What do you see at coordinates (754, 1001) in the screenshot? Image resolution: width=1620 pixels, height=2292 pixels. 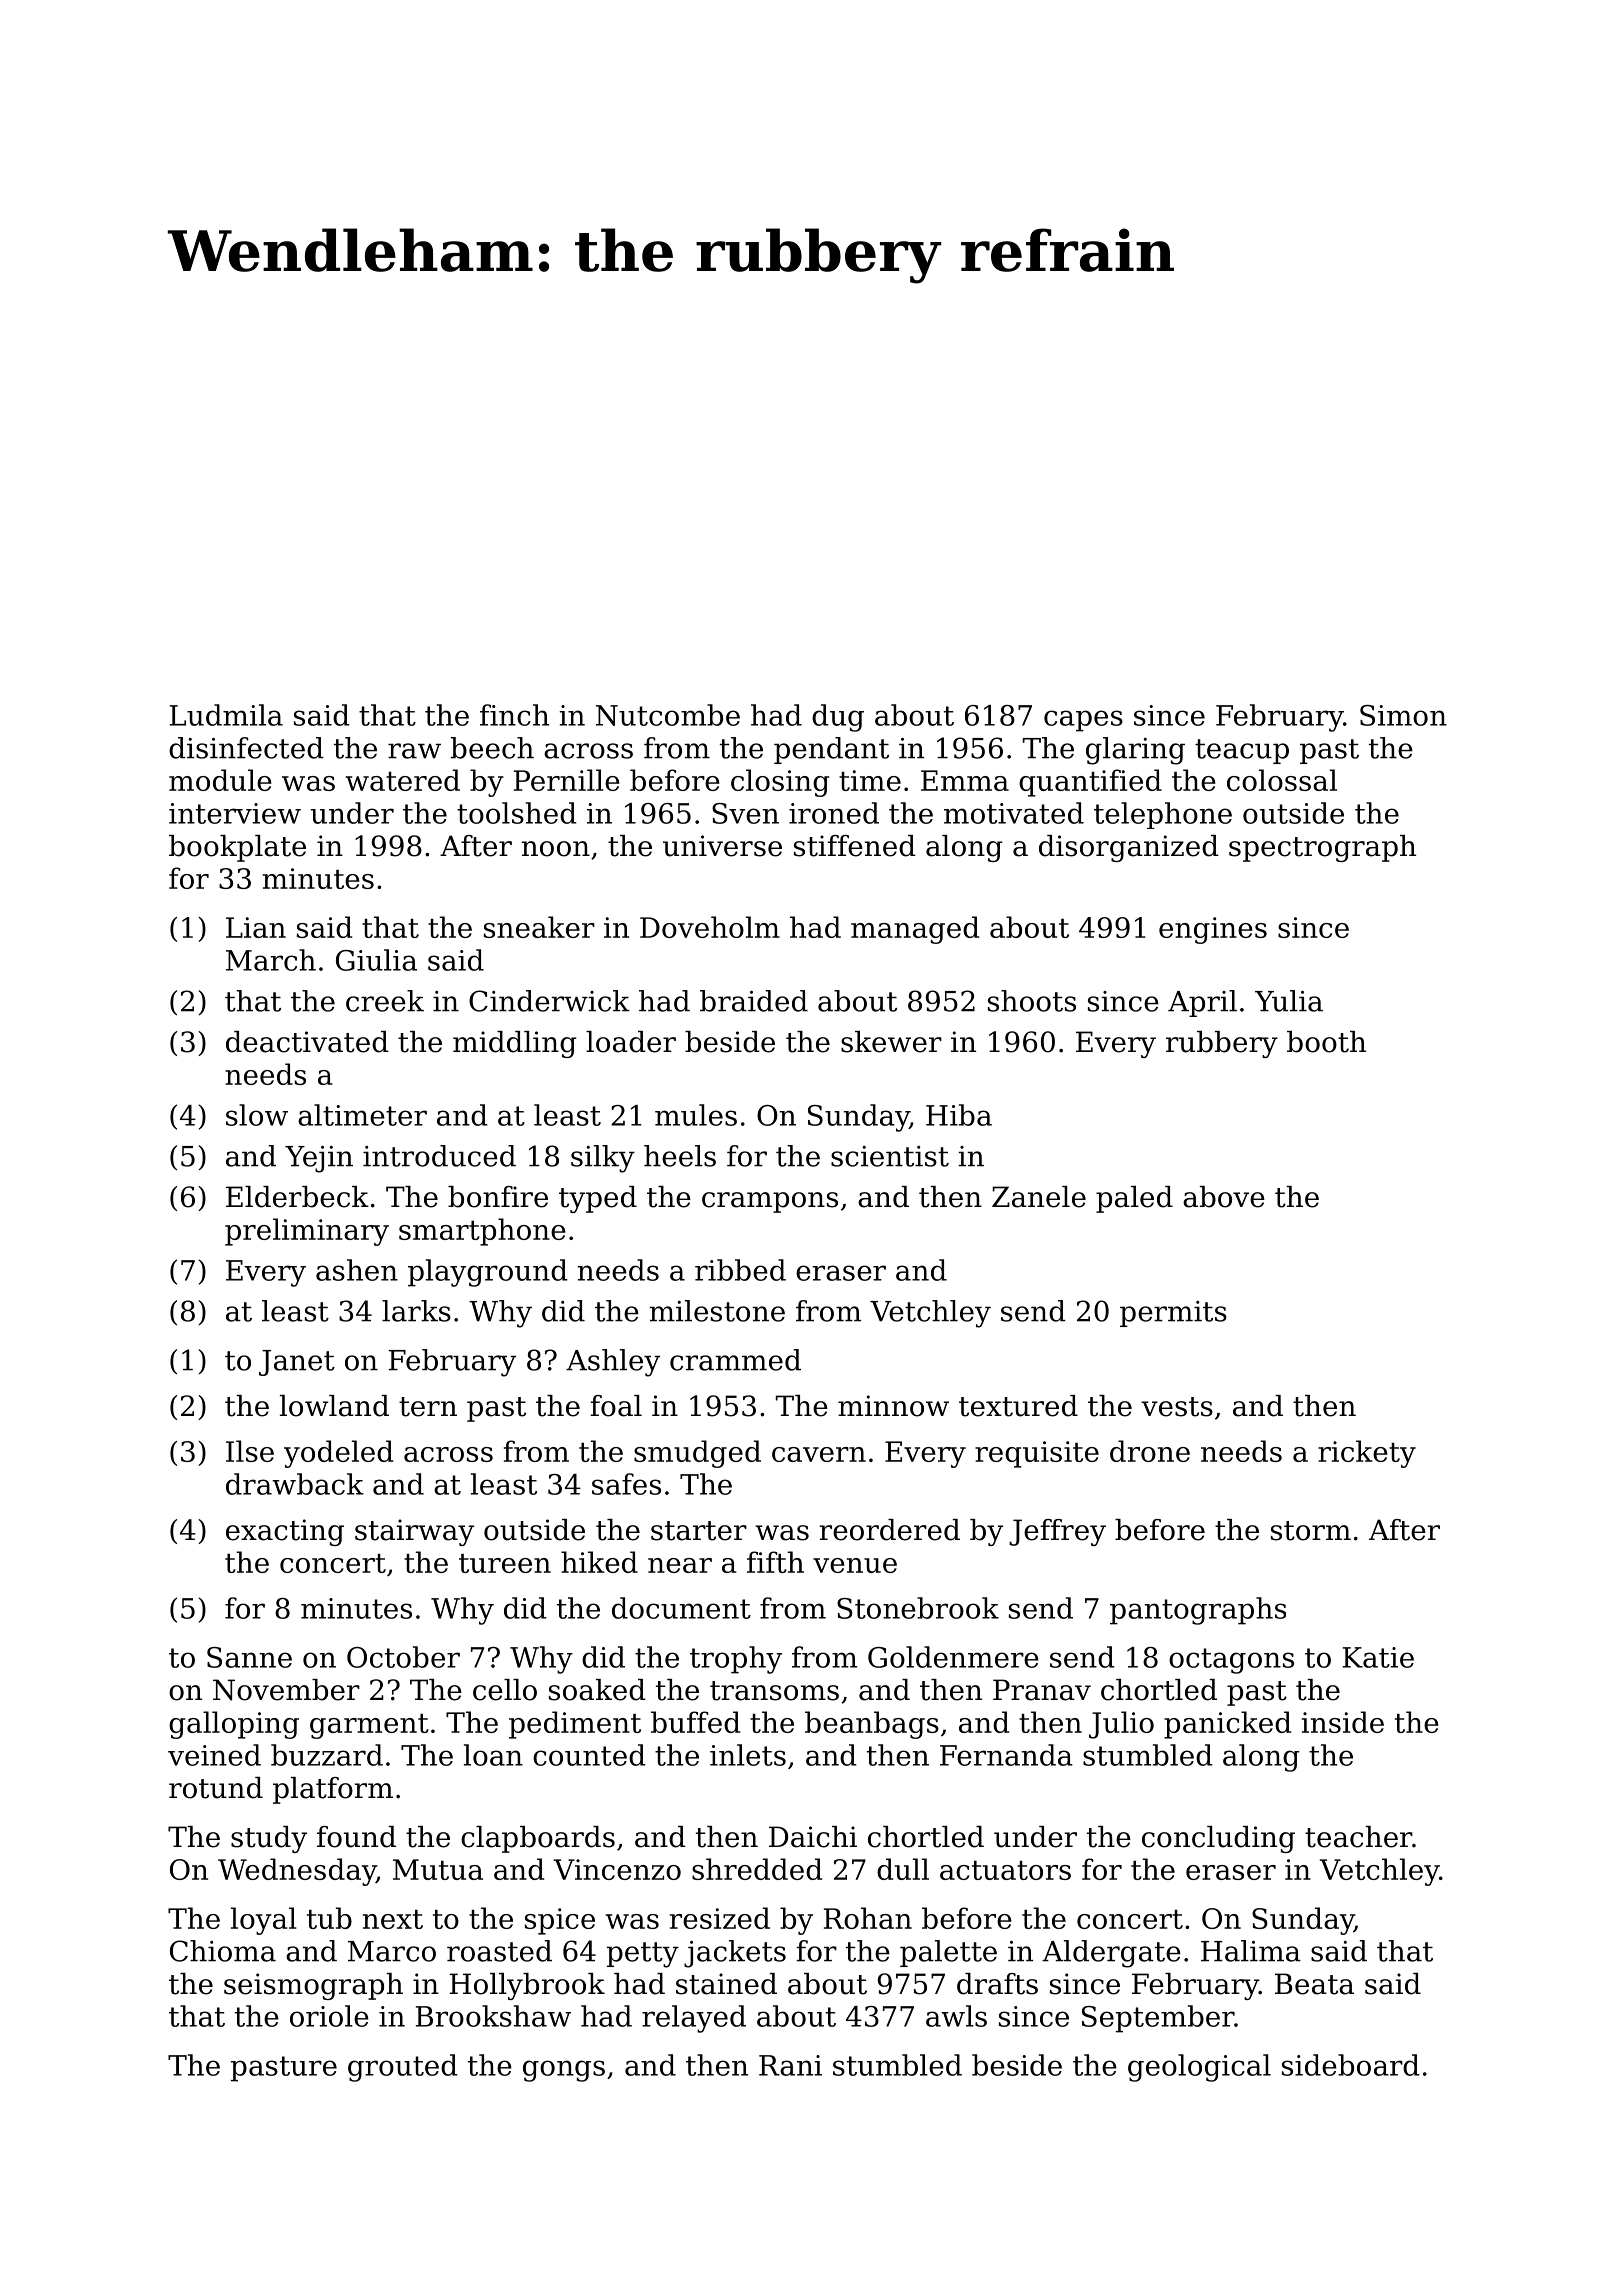 I see `braided` at bounding box center [754, 1001].
